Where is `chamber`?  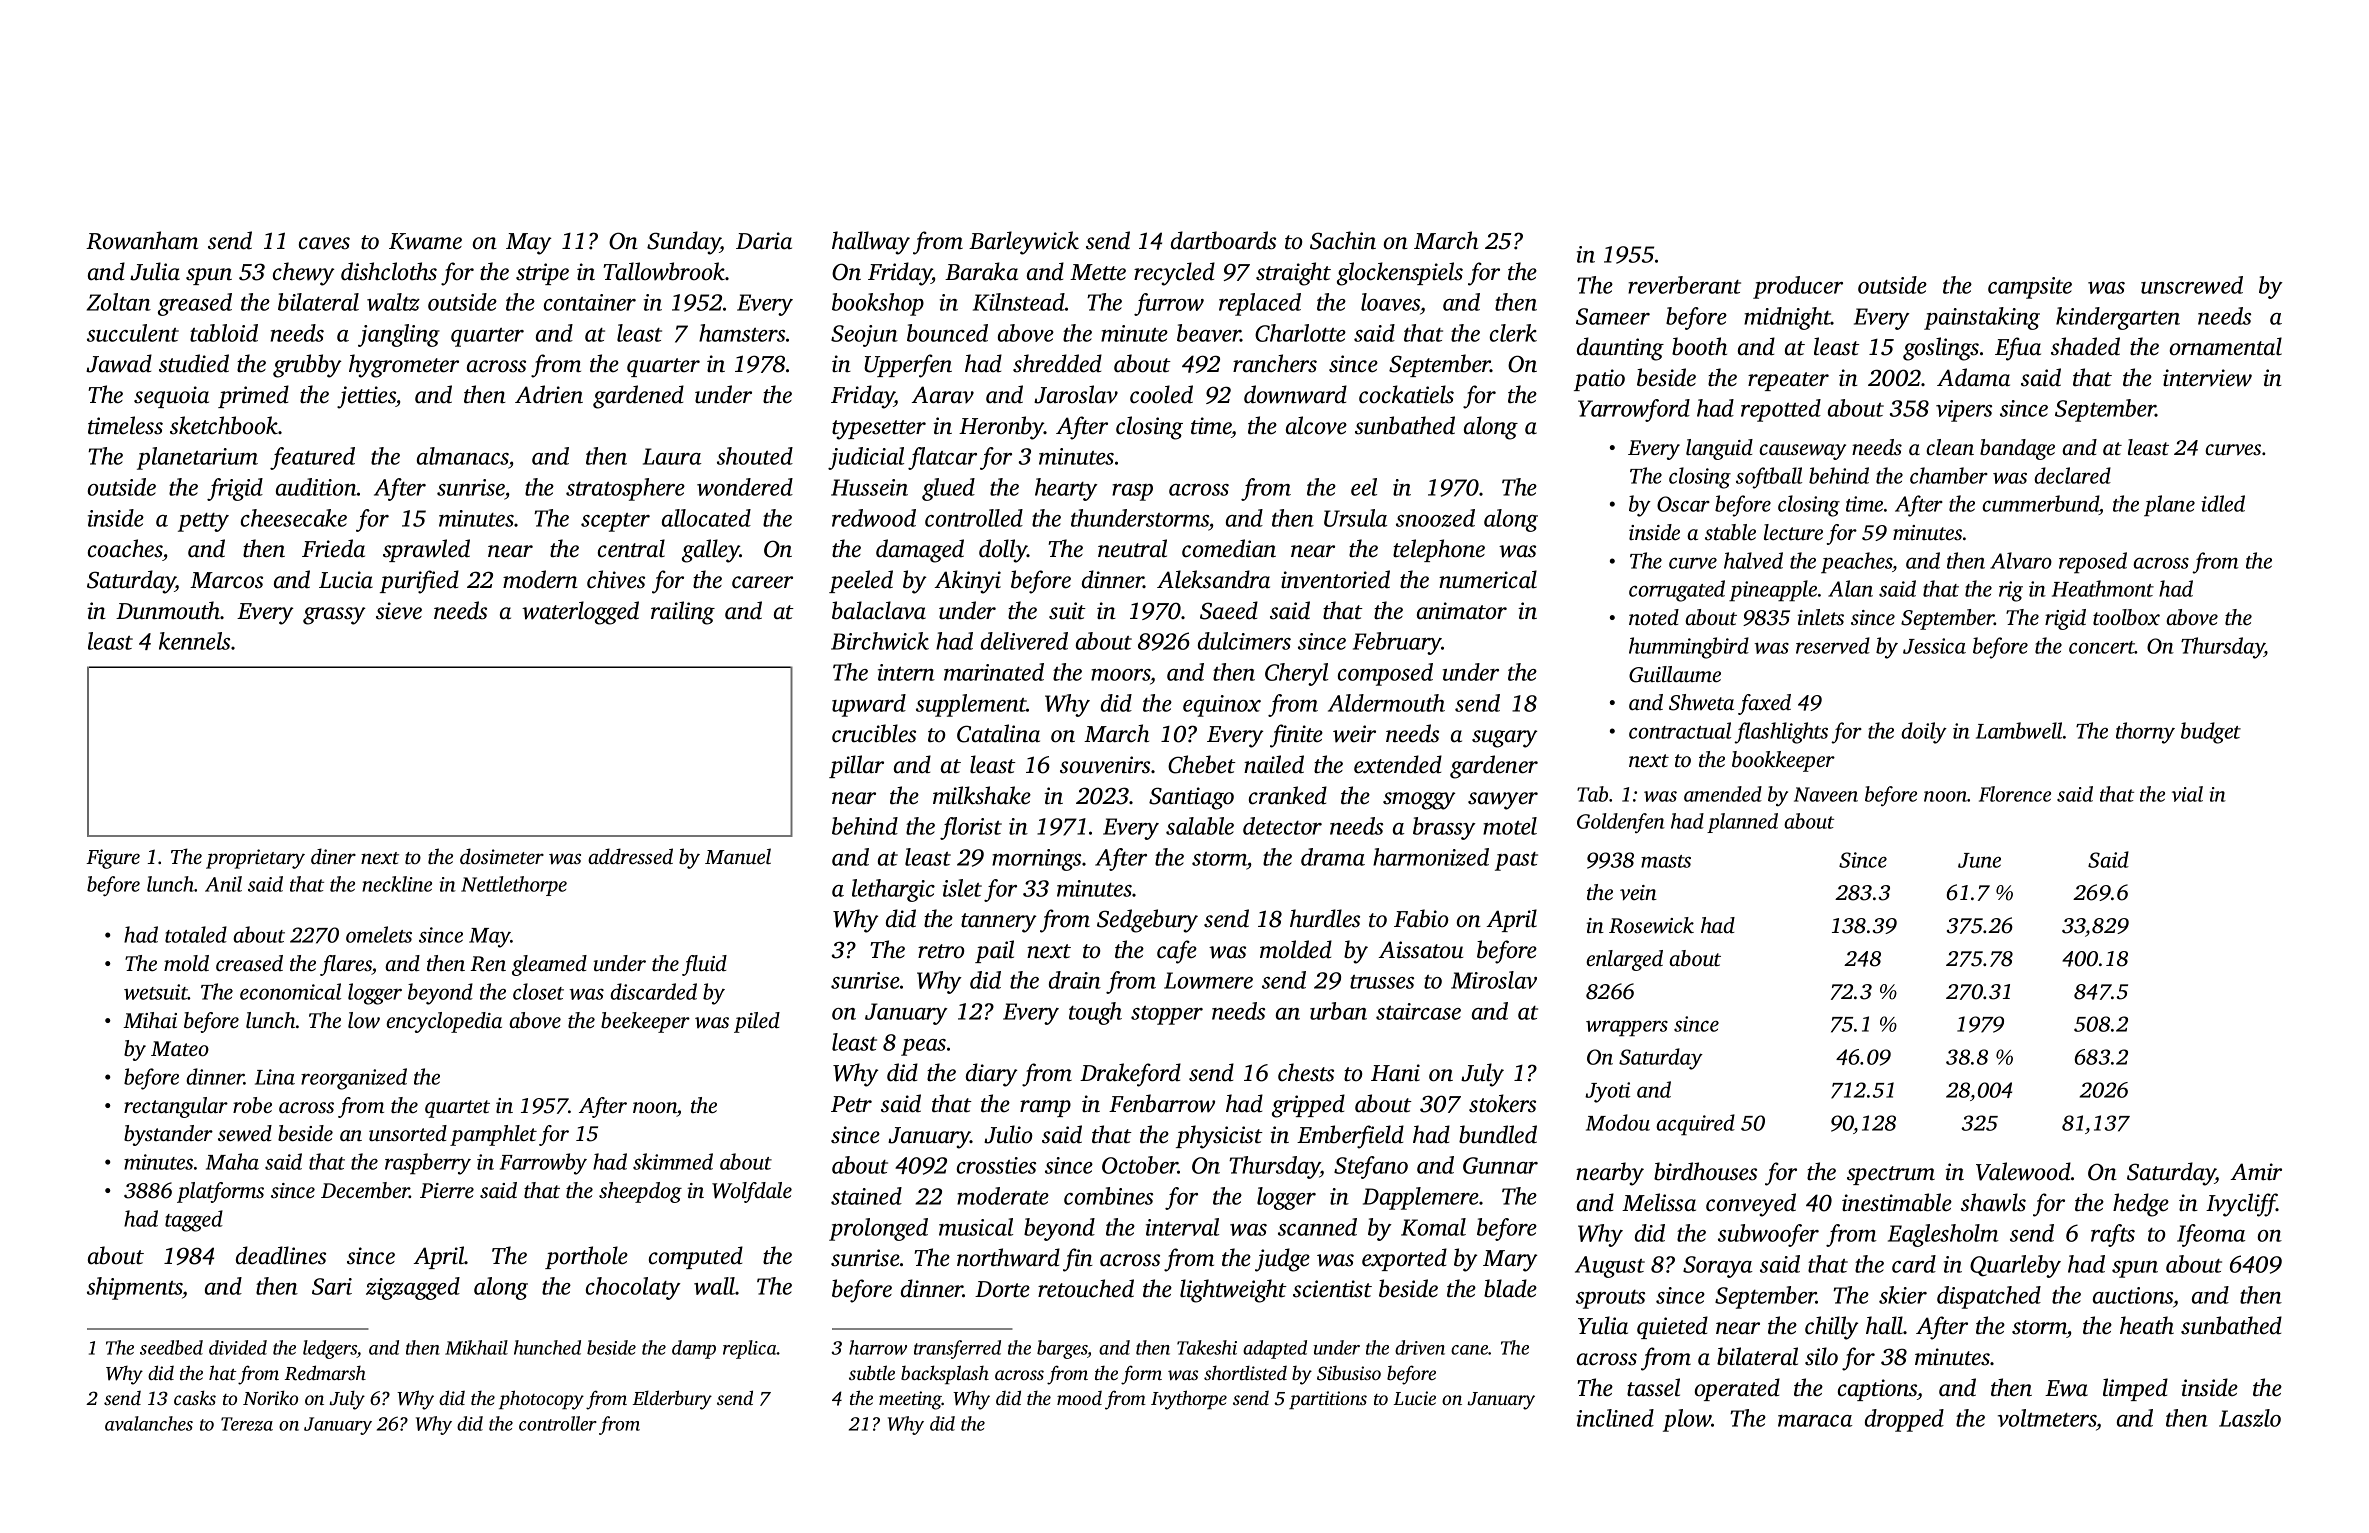
chamber is located at coordinates (1949, 475).
